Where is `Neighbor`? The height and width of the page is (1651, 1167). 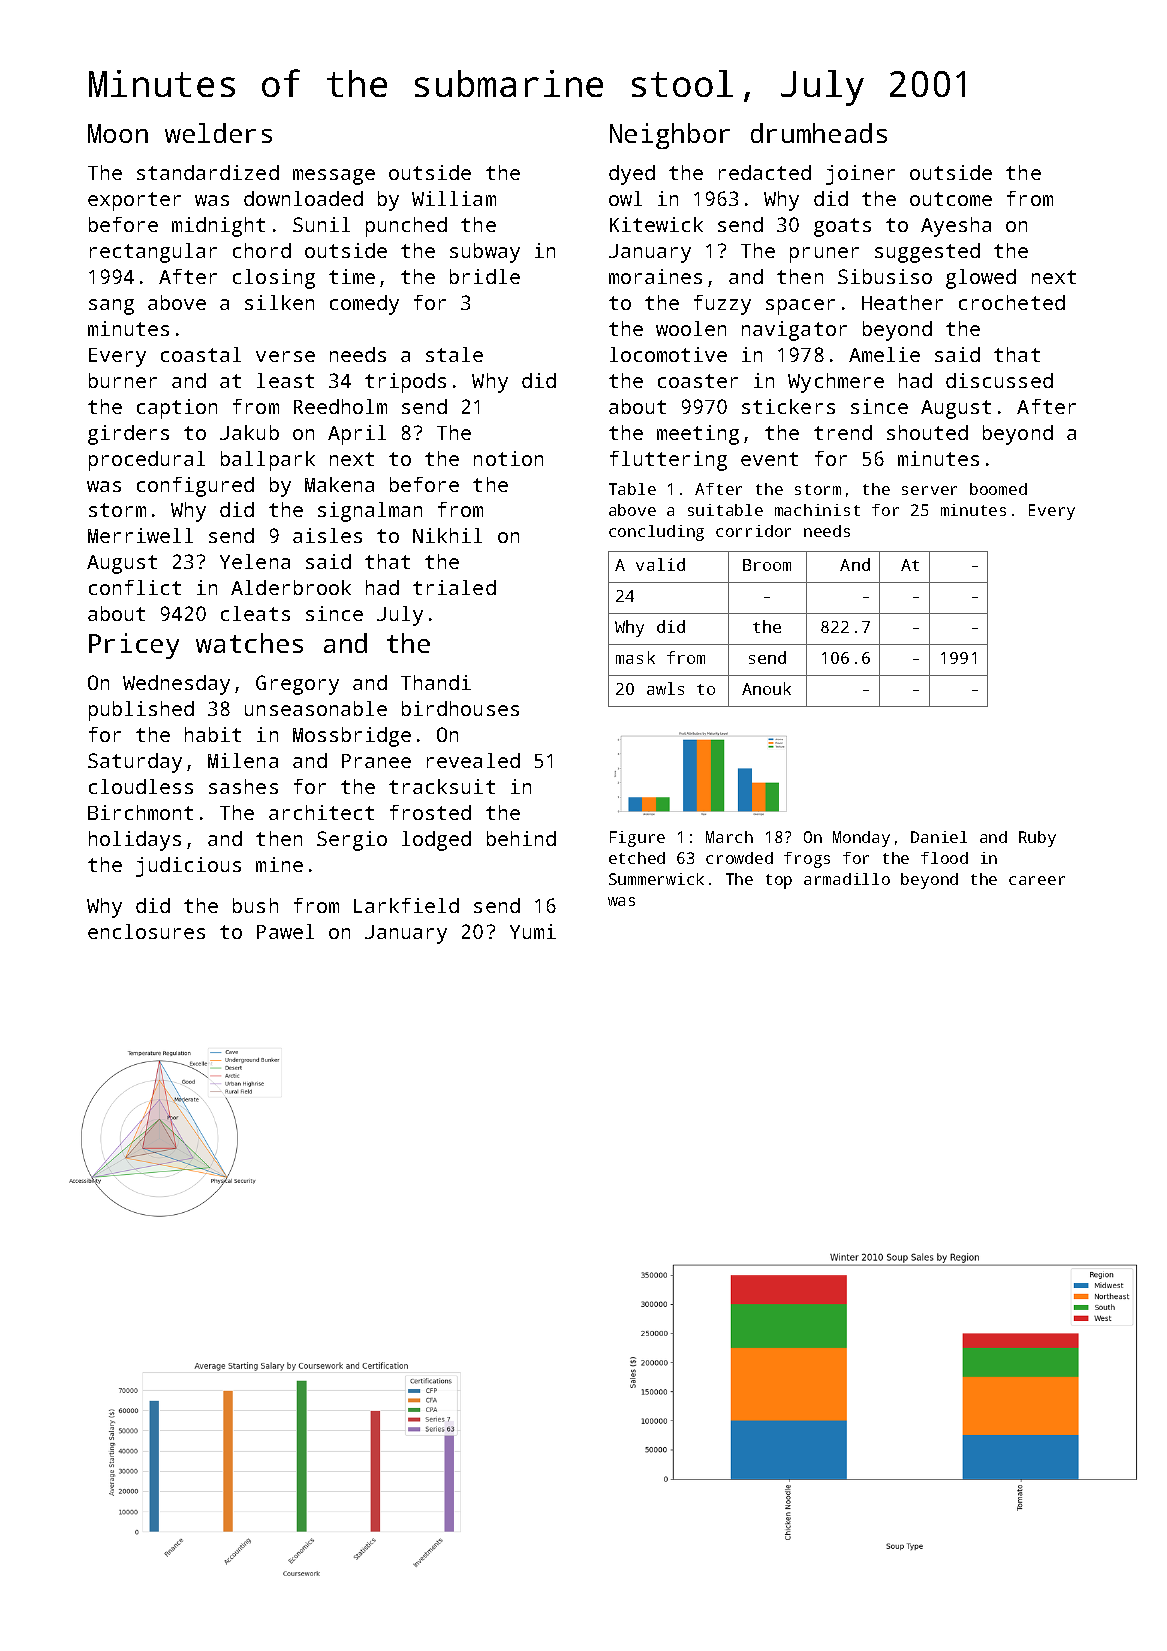
Neighbor is located at coordinates (670, 136).
